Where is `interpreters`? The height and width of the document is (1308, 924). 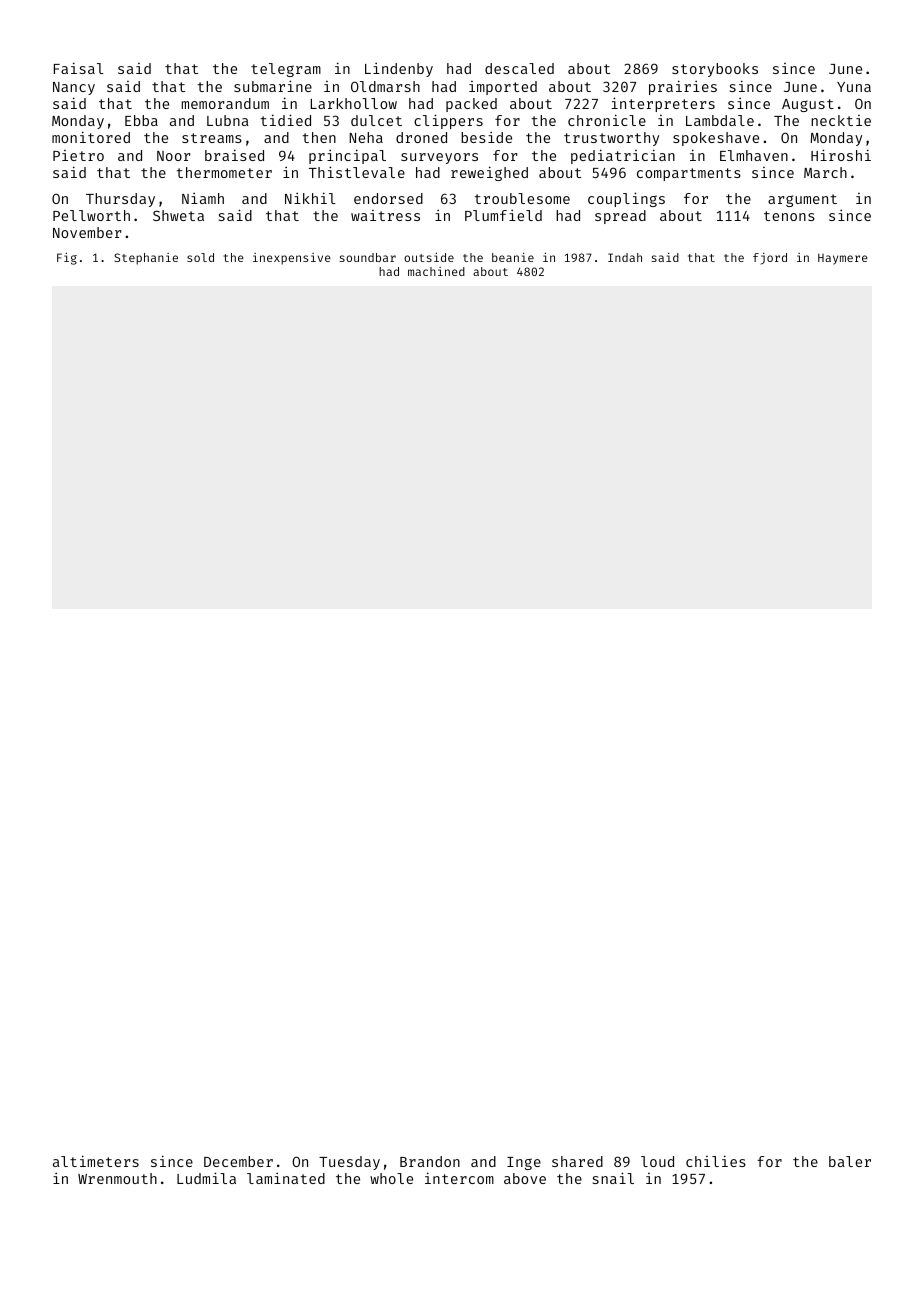 interpreters is located at coordinates (663, 104).
